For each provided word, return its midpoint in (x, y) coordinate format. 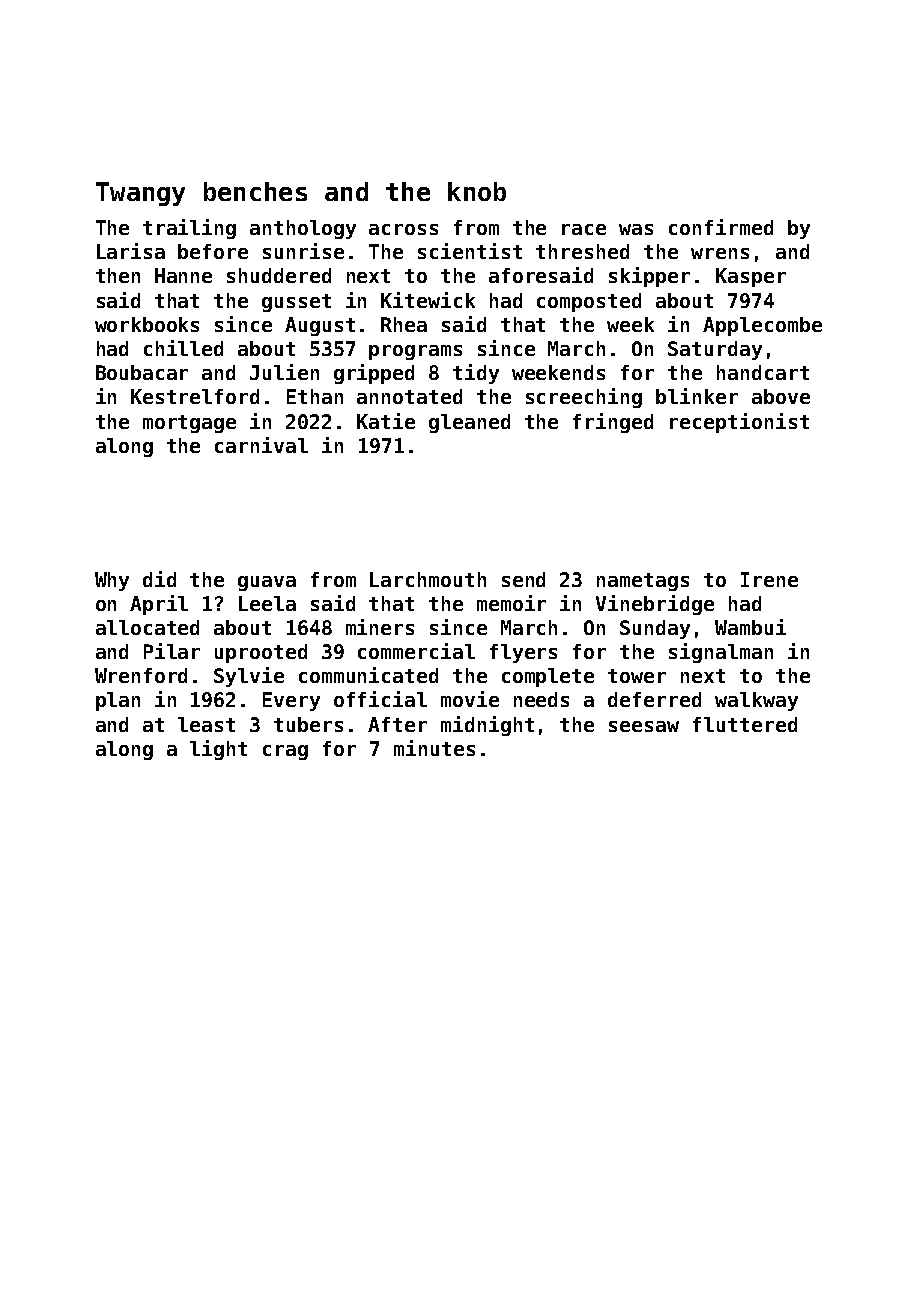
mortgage (189, 424)
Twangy (140, 194)
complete (548, 677)
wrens (720, 253)
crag (285, 752)
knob (477, 191)
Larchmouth (428, 579)
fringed (613, 423)
